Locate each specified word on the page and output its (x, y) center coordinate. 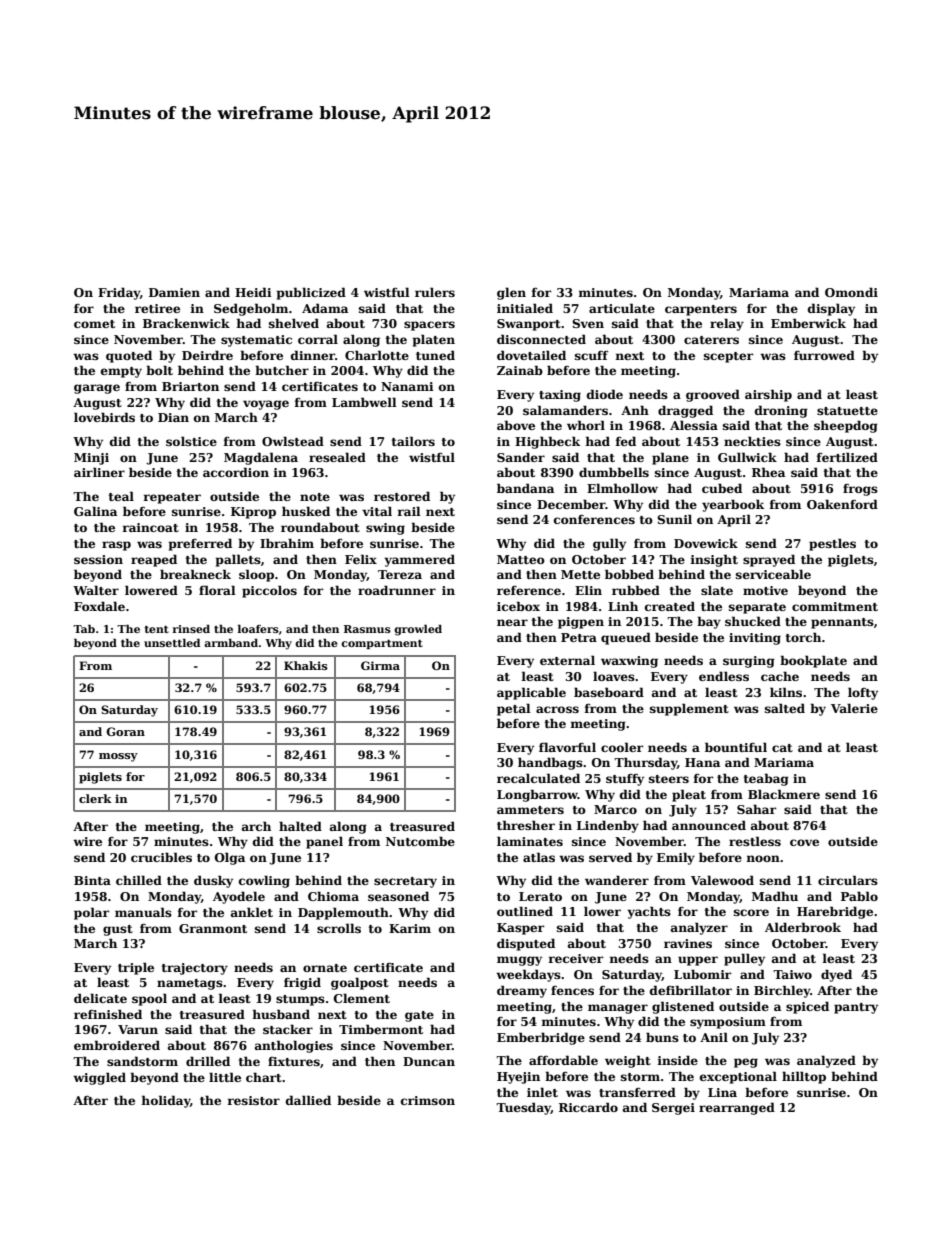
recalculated (538, 778)
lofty (863, 693)
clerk (95, 798)
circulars (848, 880)
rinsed (191, 629)
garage (97, 389)
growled (418, 630)
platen (434, 340)
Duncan (429, 1061)
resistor (253, 1100)
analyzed (826, 1061)
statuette (847, 411)
